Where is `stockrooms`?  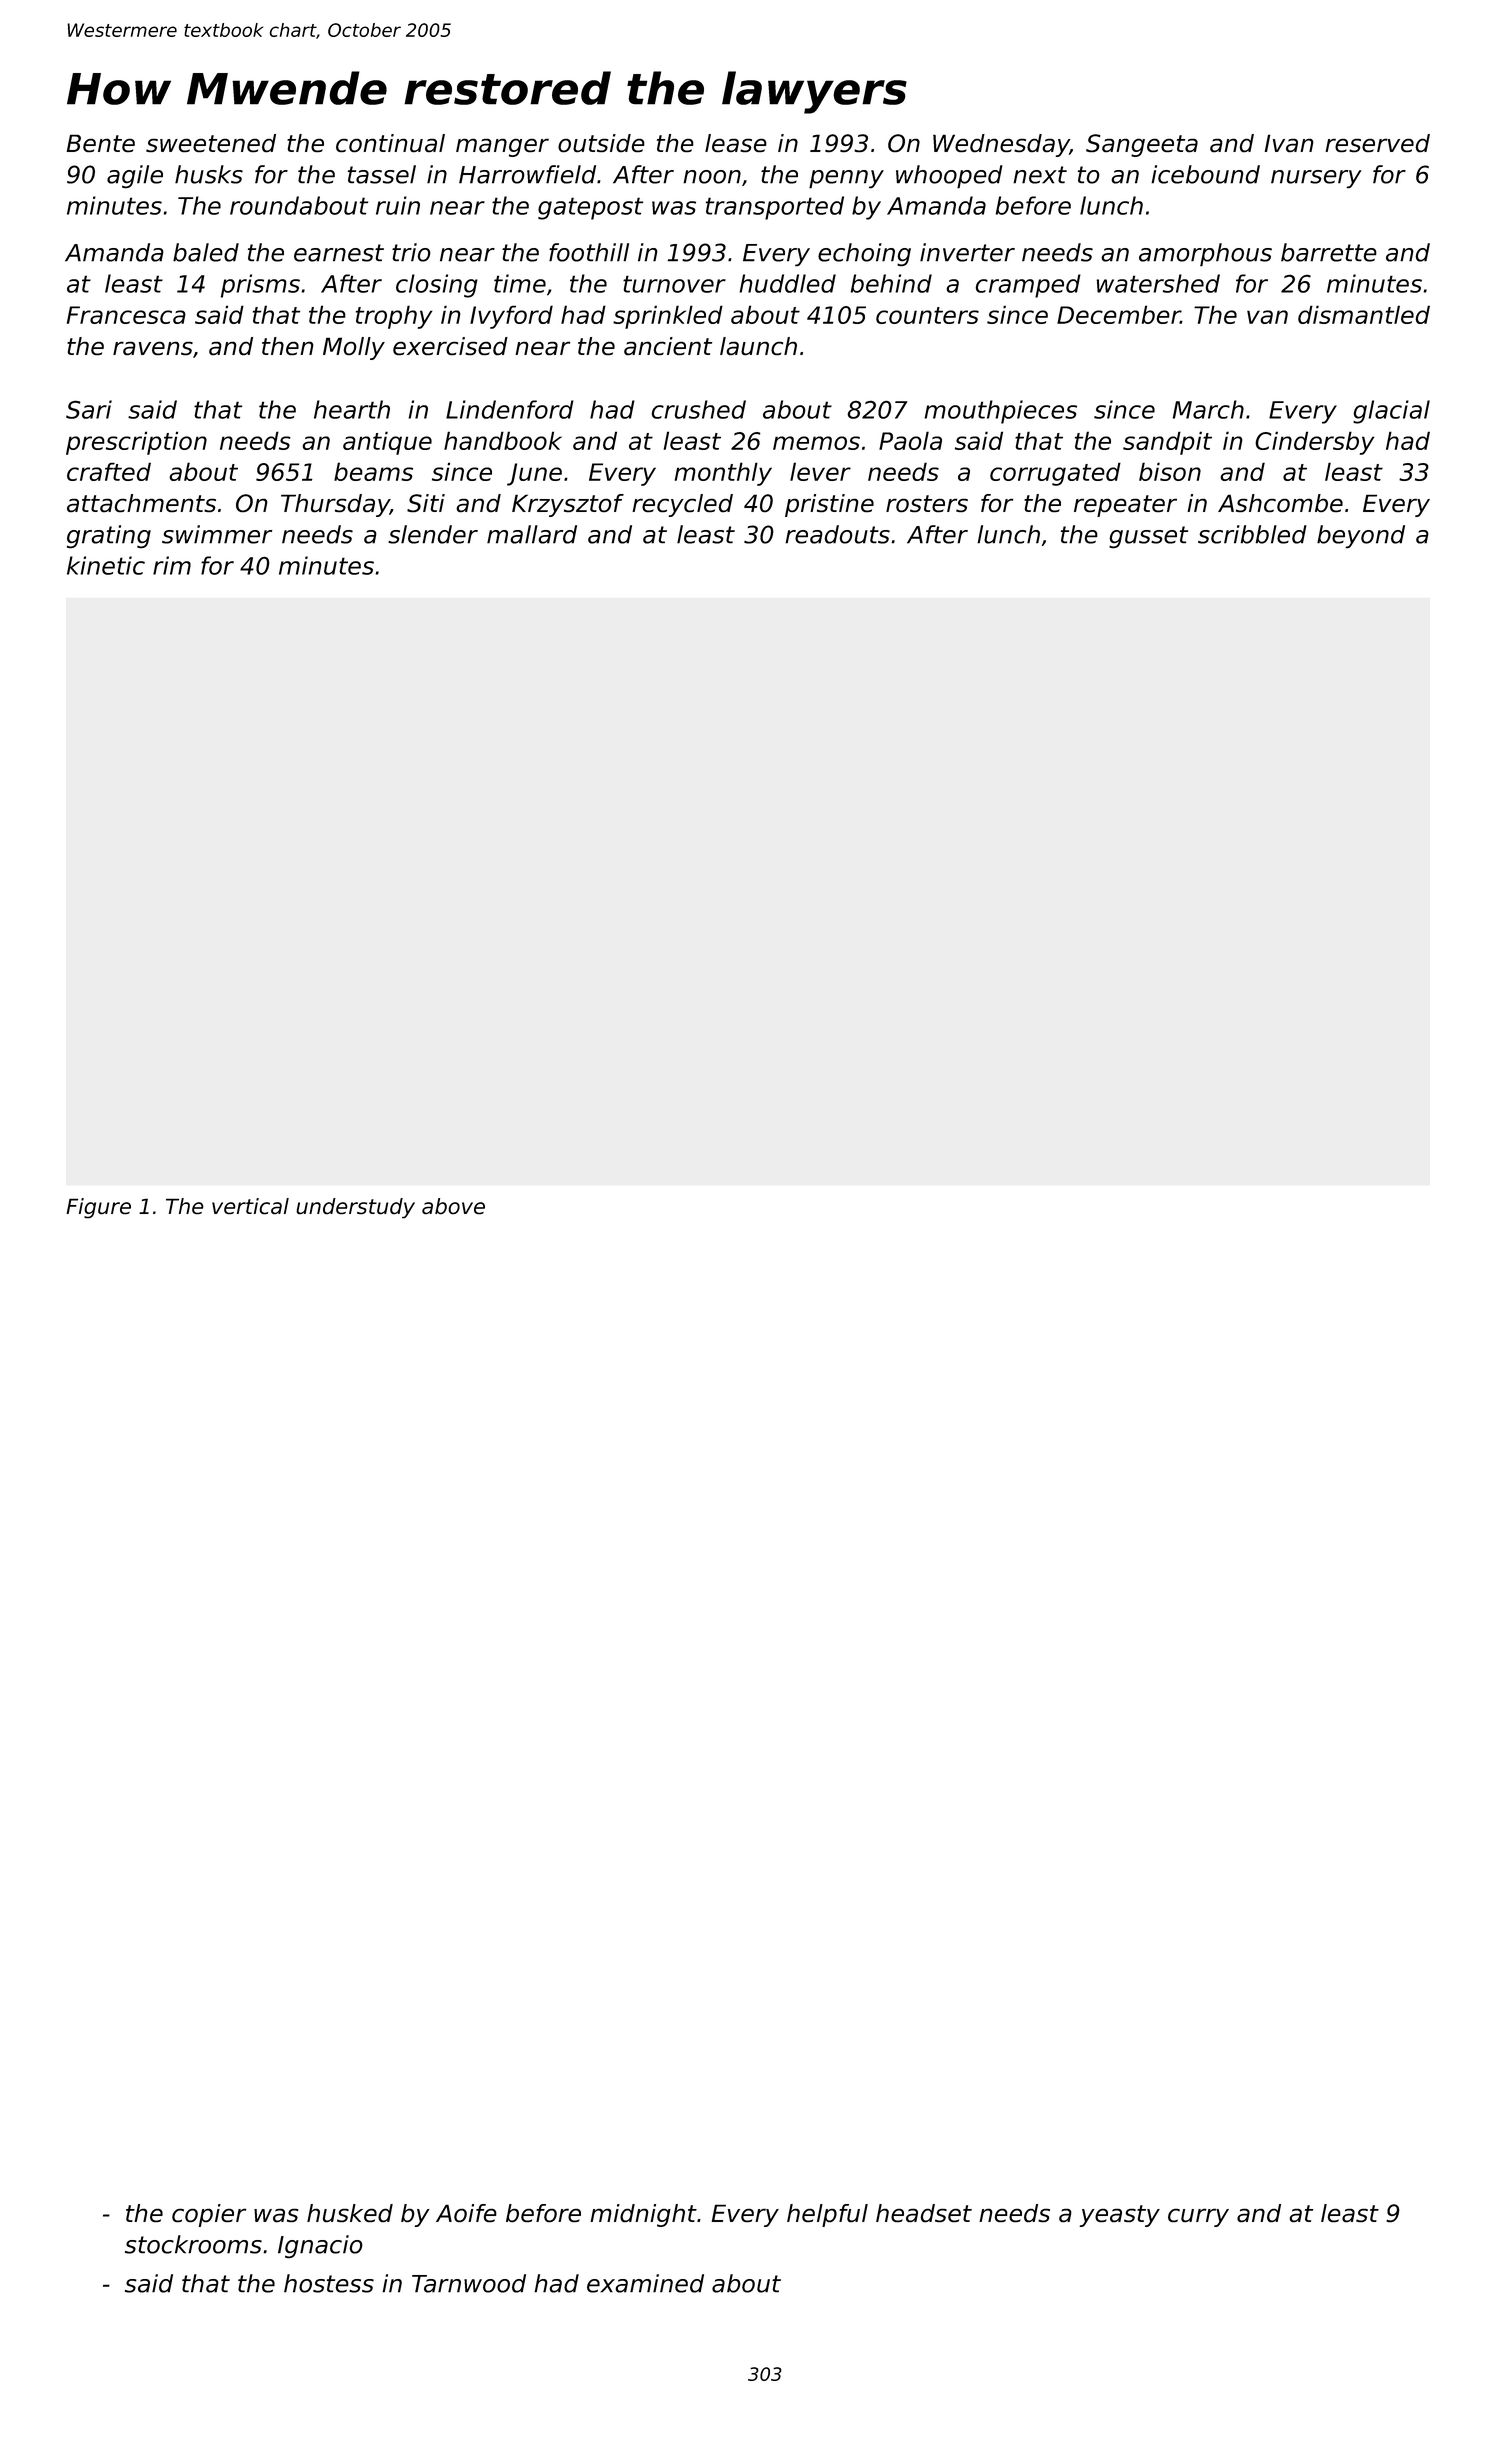 stockrooms is located at coordinates (193, 2244).
